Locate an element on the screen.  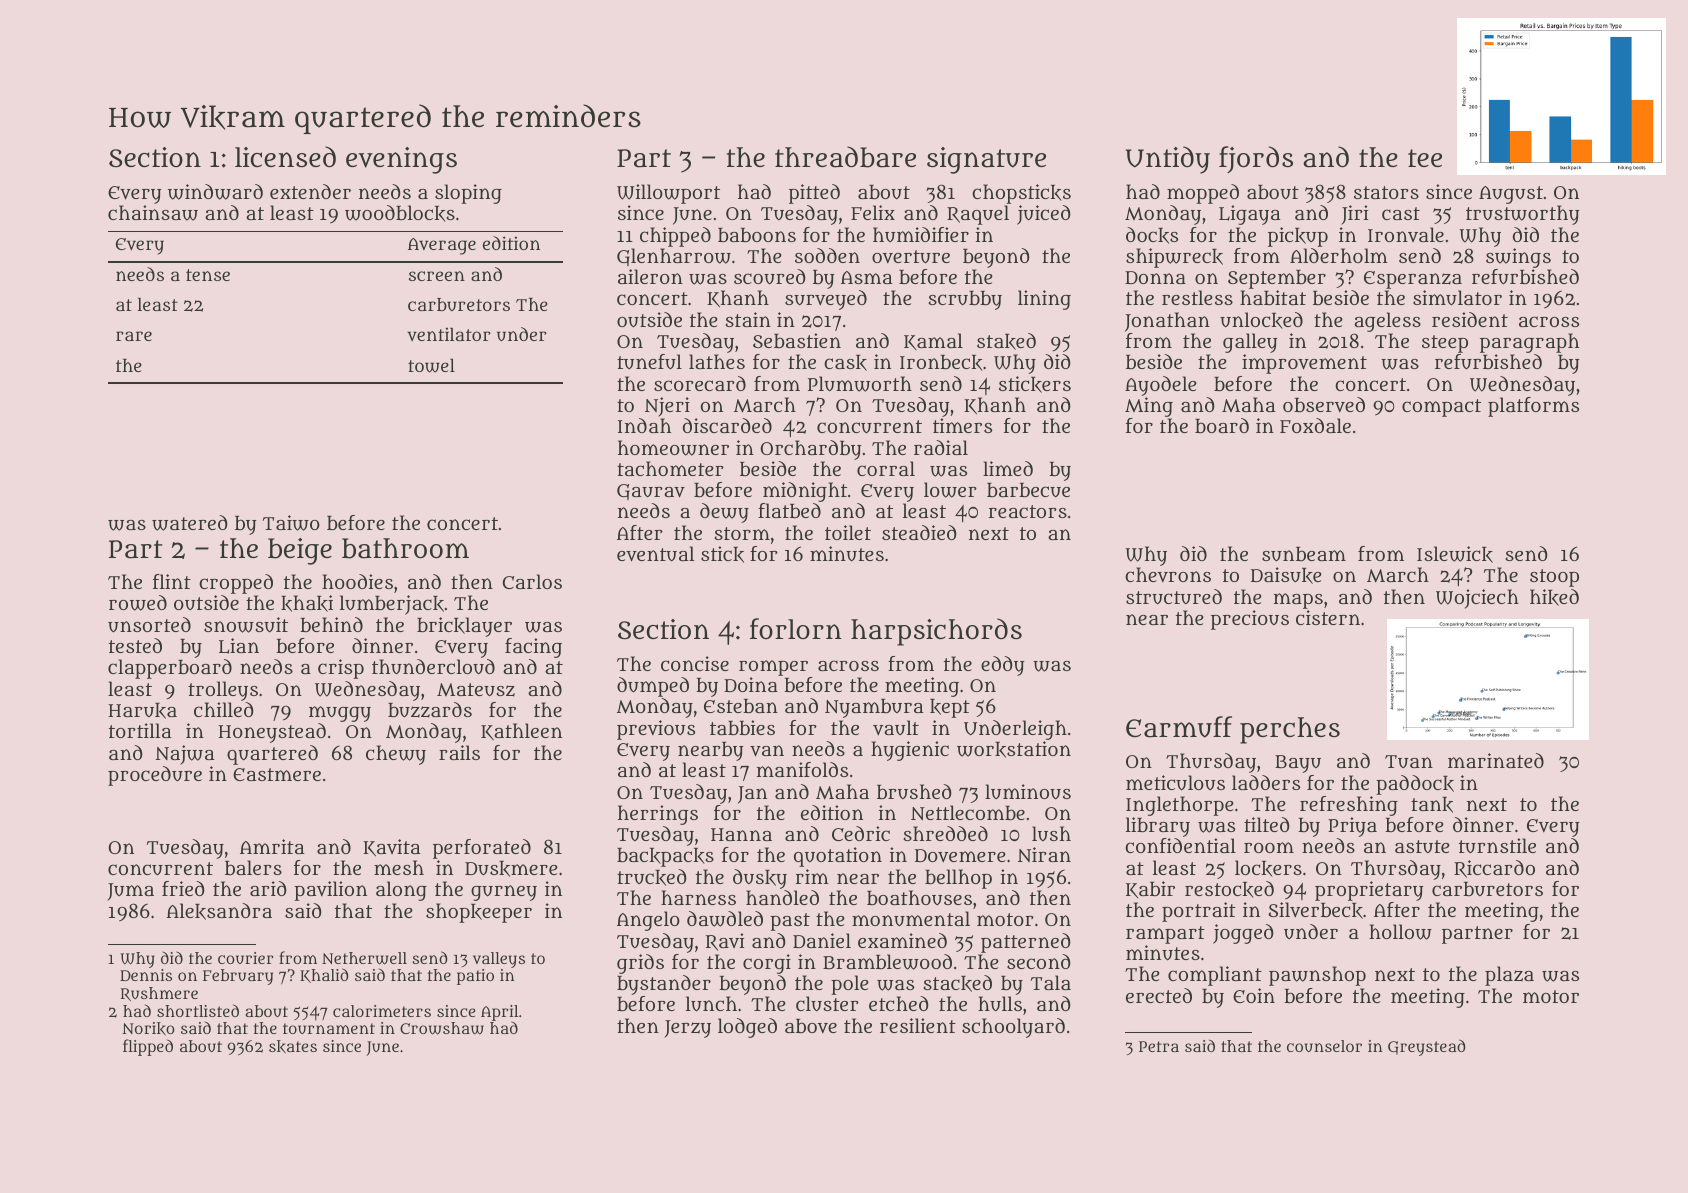
Untidy is located at coordinates (1168, 160).
